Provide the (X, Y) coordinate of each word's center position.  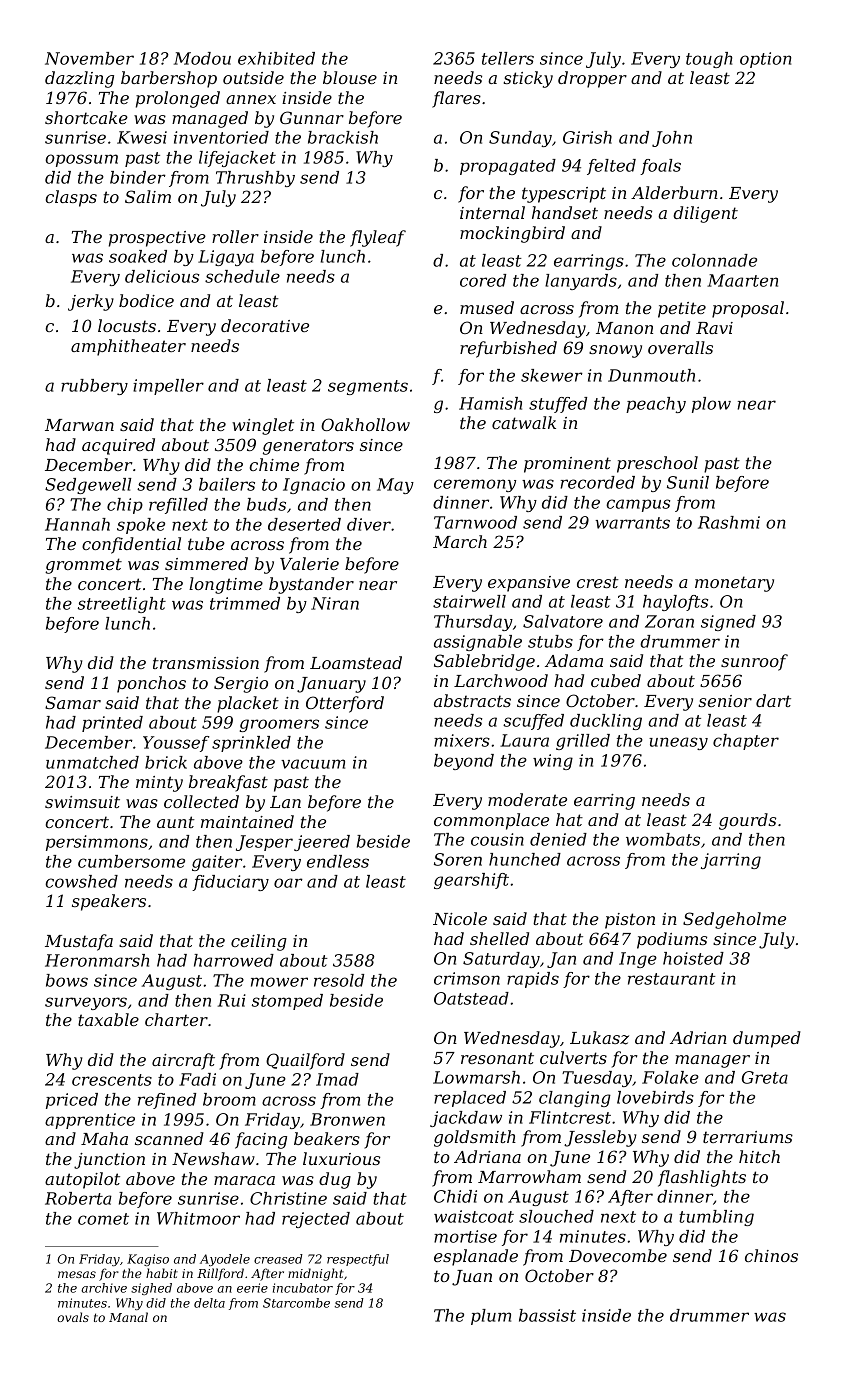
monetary (734, 584)
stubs (550, 641)
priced (72, 1101)
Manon (624, 328)
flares (456, 99)
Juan (472, 1278)
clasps (71, 198)
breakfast (228, 783)
